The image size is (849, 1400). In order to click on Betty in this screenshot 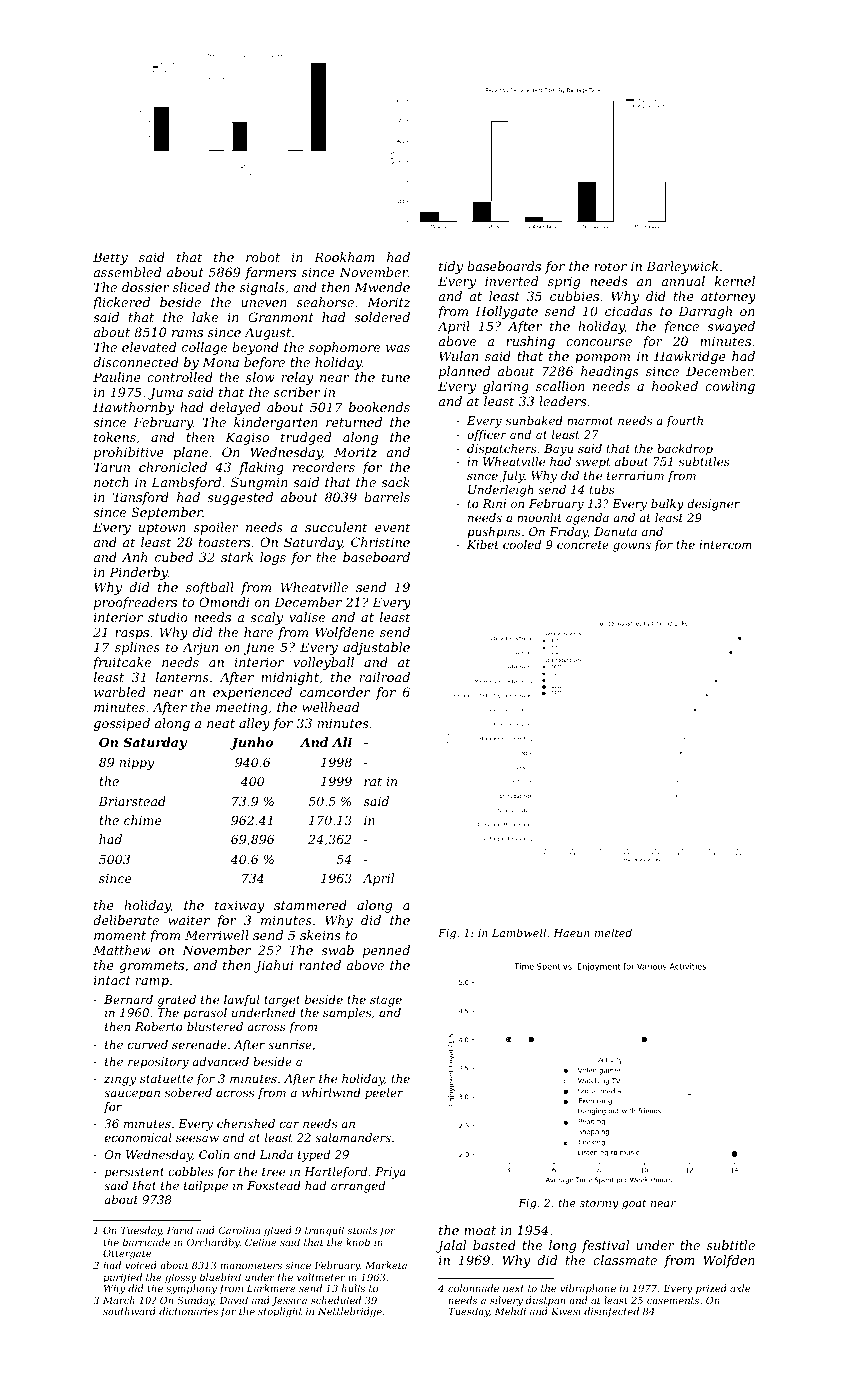, I will do `click(110, 258)`.
